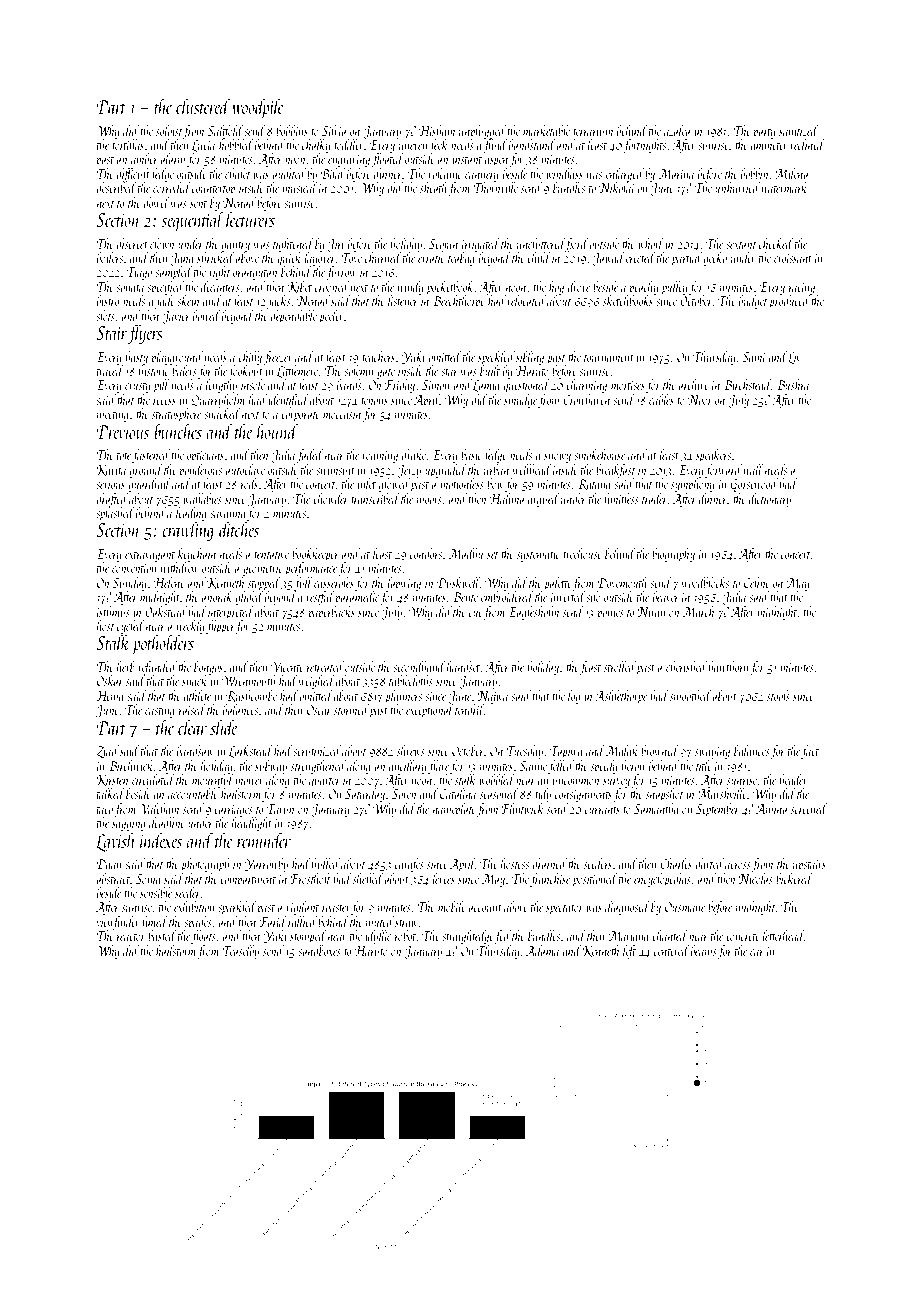 The image size is (924, 1308). What do you see at coordinates (673, 555) in the screenshot?
I see `biography` at bounding box center [673, 555].
